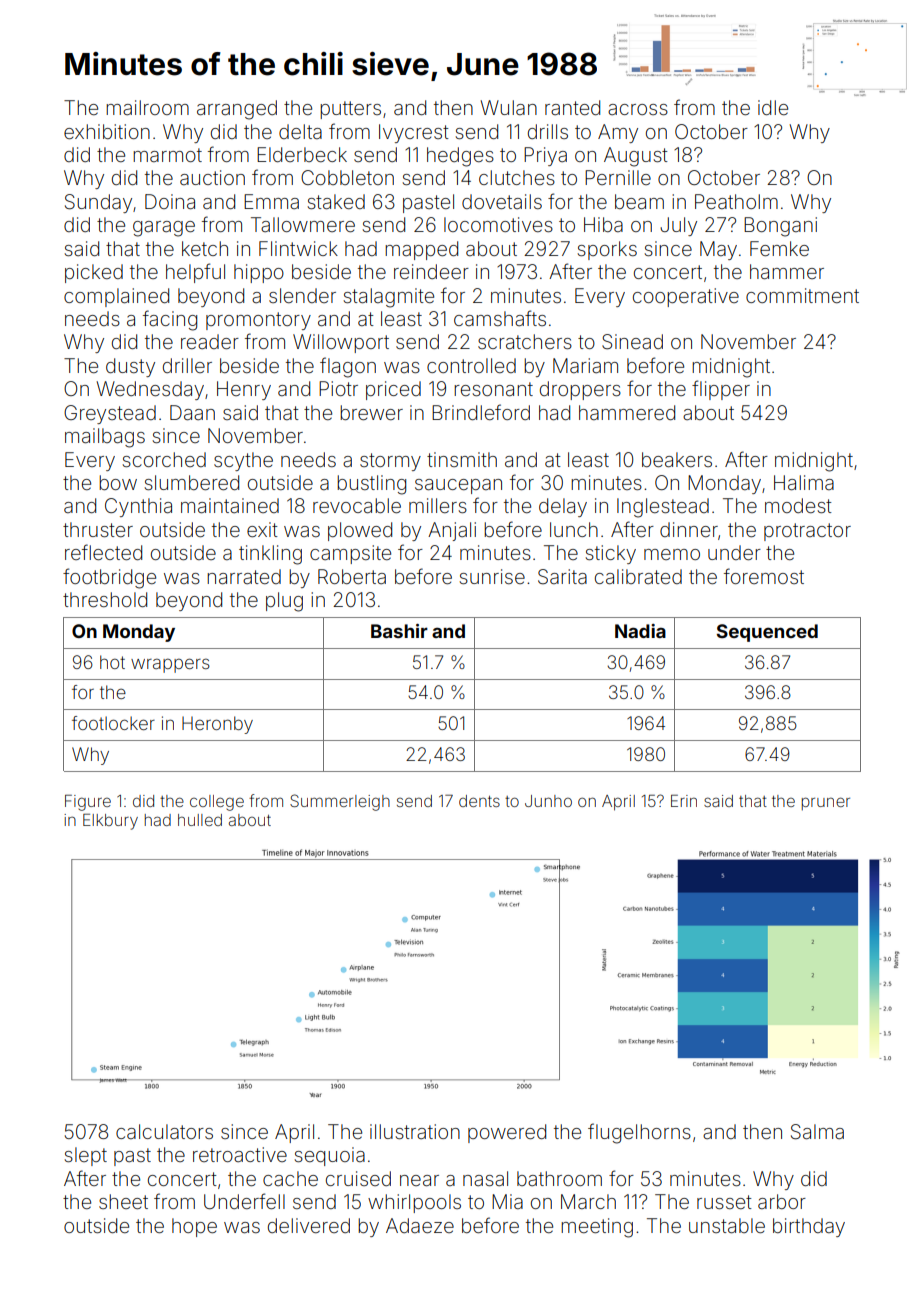  What do you see at coordinates (138, 507) in the screenshot?
I see `Cynthia` at bounding box center [138, 507].
